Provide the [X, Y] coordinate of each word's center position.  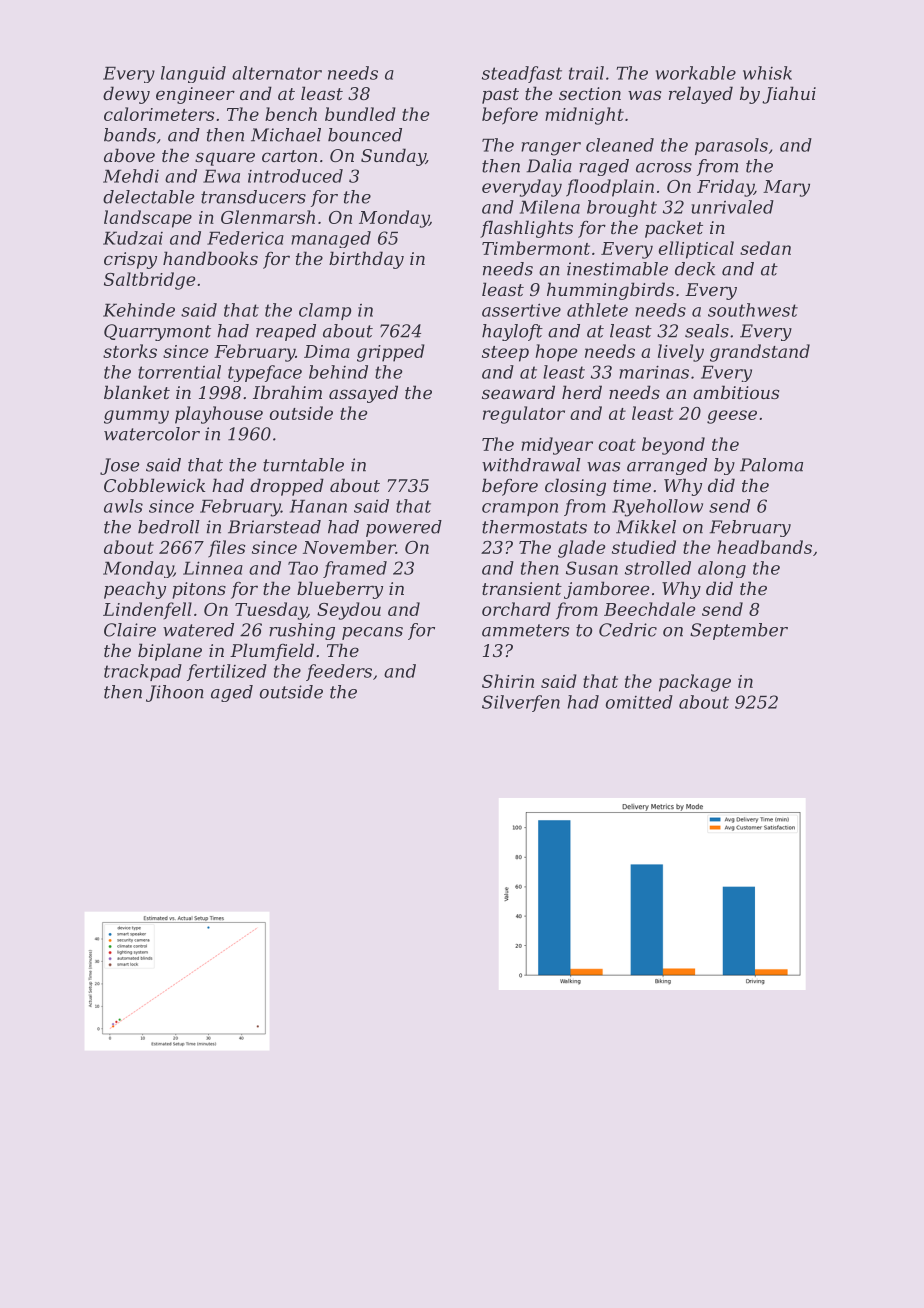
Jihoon [175, 693]
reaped [286, 332]
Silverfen [521, 703]
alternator [277, 73]
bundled [360, 114]
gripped [391, 353]
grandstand [760, 353]
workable [696, 73]
